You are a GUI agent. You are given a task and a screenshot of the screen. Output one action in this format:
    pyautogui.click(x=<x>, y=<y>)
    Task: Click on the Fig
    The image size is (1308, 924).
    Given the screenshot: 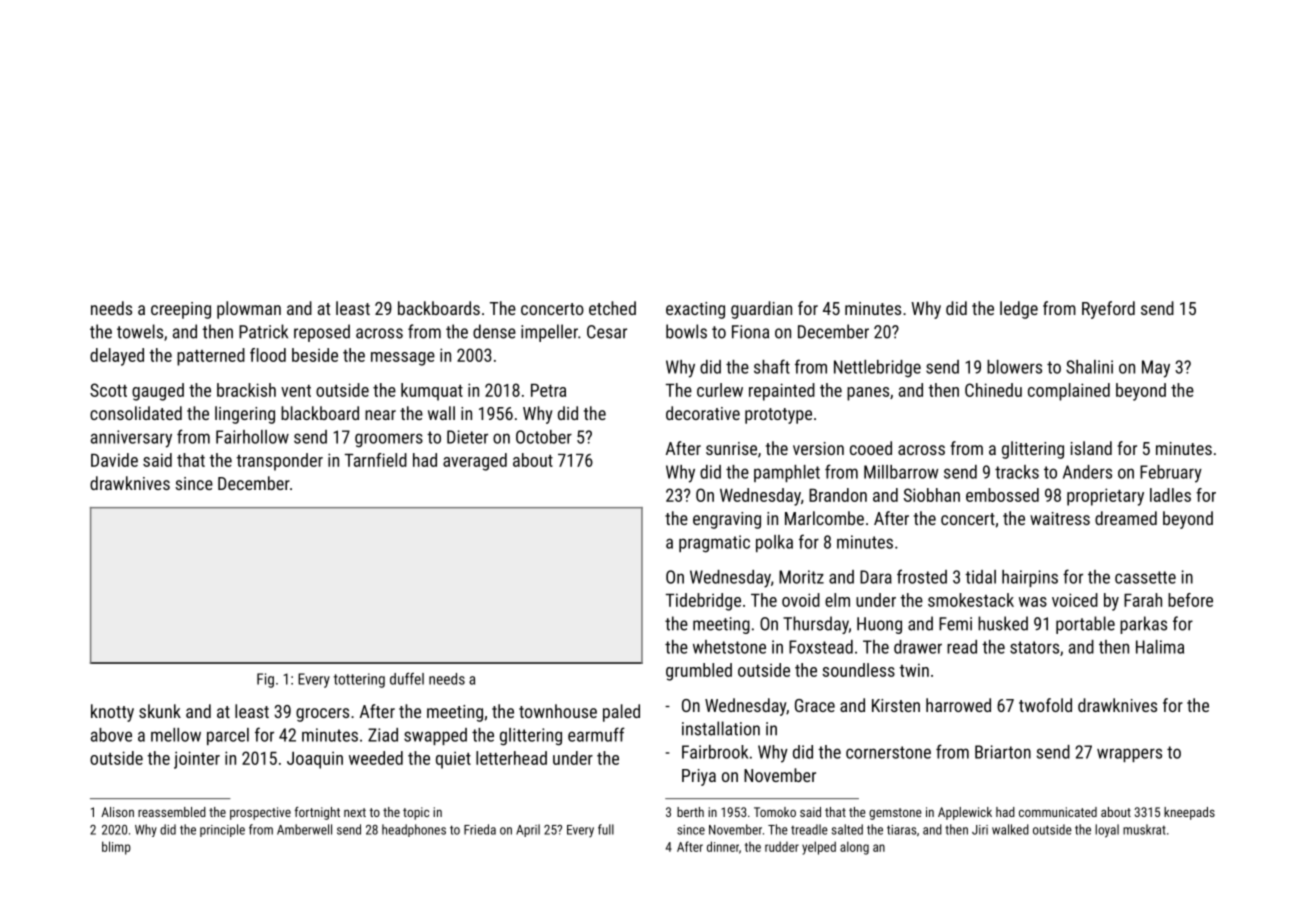 What is the action you would take?
    pyautogui.click(x=265, y=680)
